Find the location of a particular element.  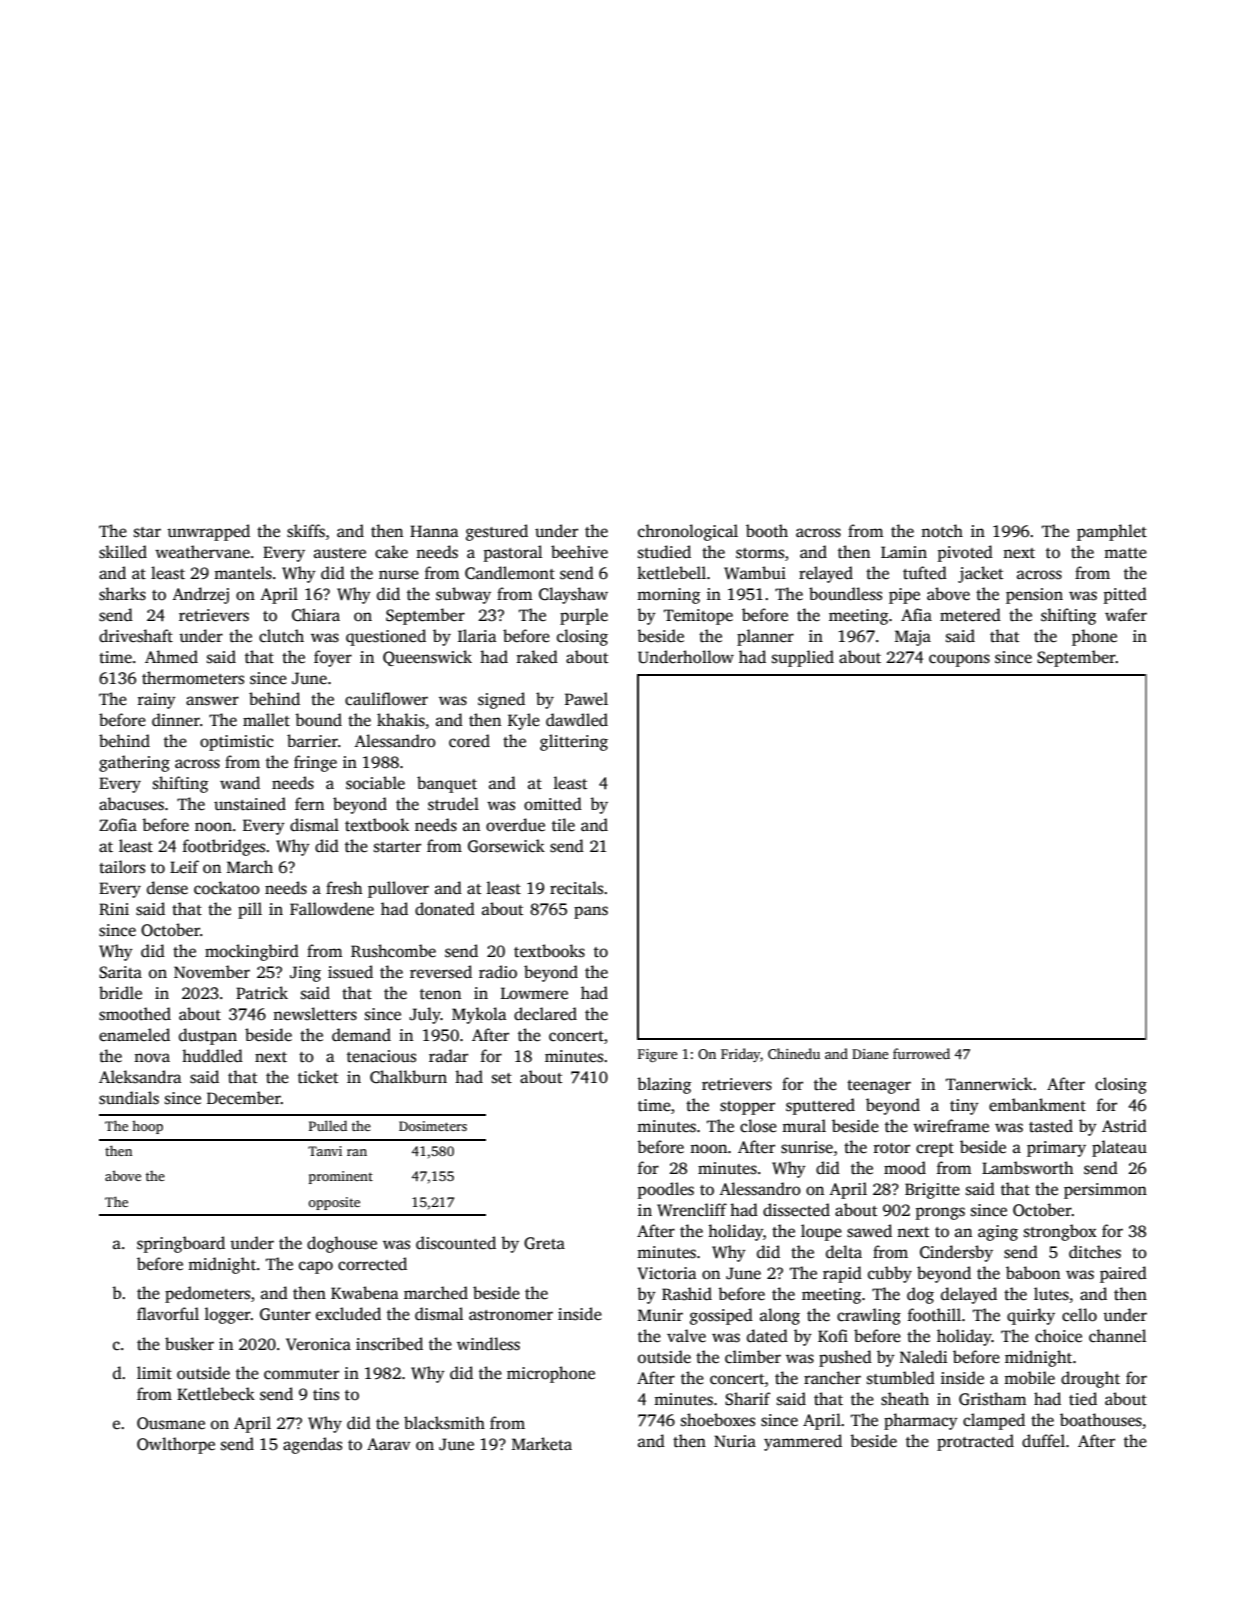

pitted is located at coordinates (1125, 595).
